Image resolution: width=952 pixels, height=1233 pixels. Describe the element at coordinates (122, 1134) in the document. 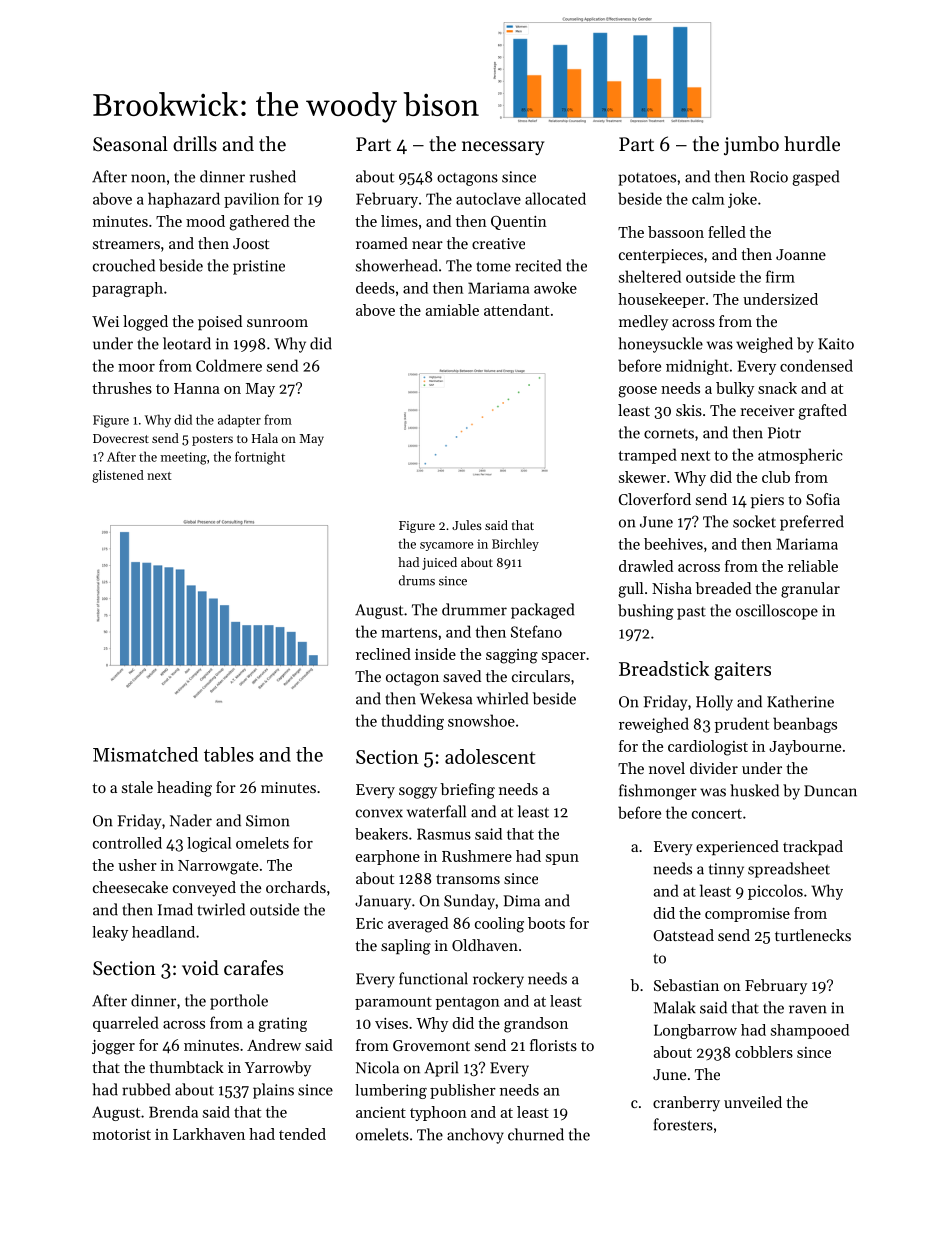

I see `motorist` at that location.
